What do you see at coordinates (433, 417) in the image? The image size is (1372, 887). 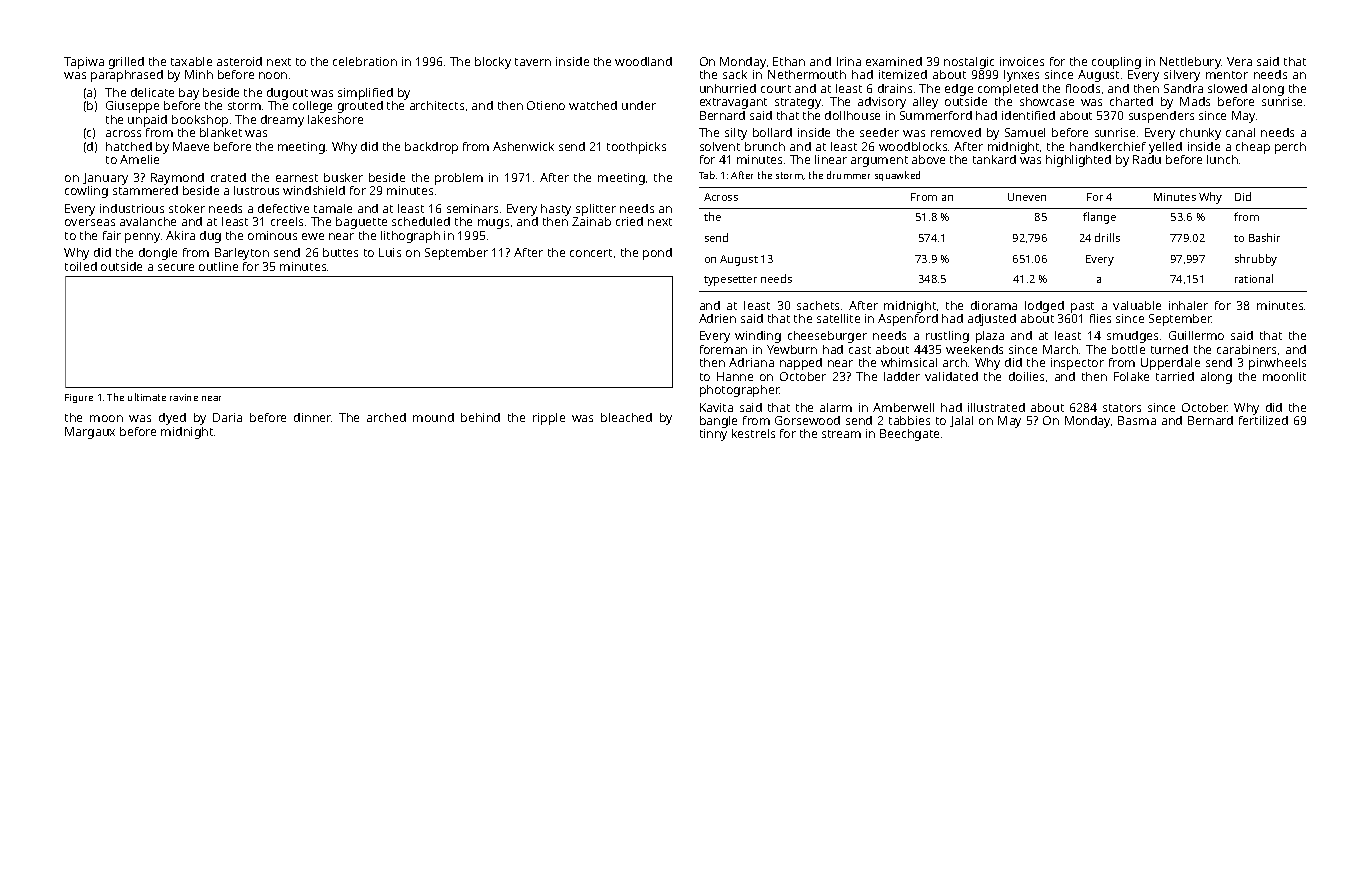 I see `mound` at bounding box center [433, 417].
